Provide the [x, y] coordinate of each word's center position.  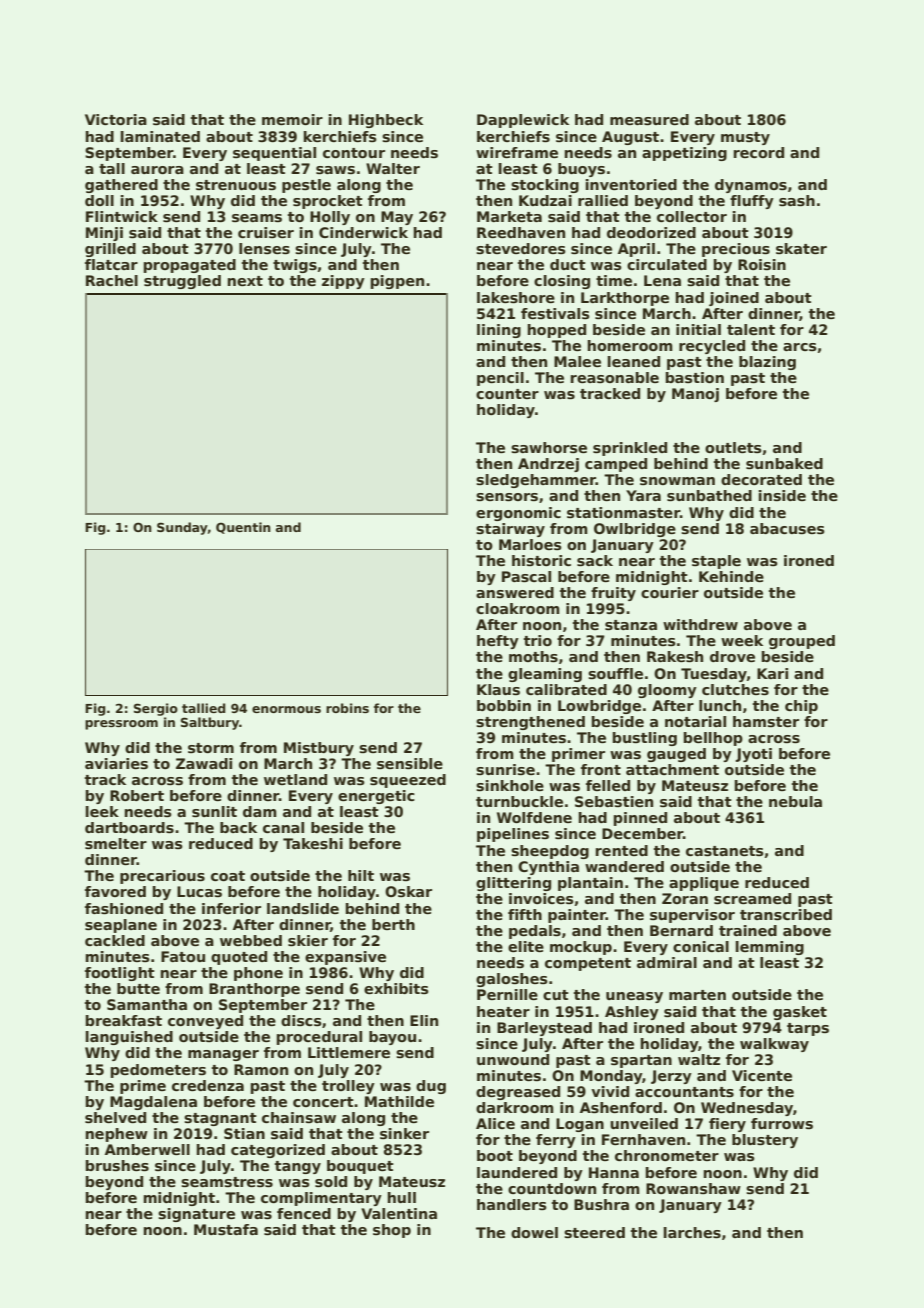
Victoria [116, 119]
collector [692, 216]
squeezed [408, 781]
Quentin [243, 528]
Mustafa [226, 1229]
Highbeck [386, 121]
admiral [667, 962]
